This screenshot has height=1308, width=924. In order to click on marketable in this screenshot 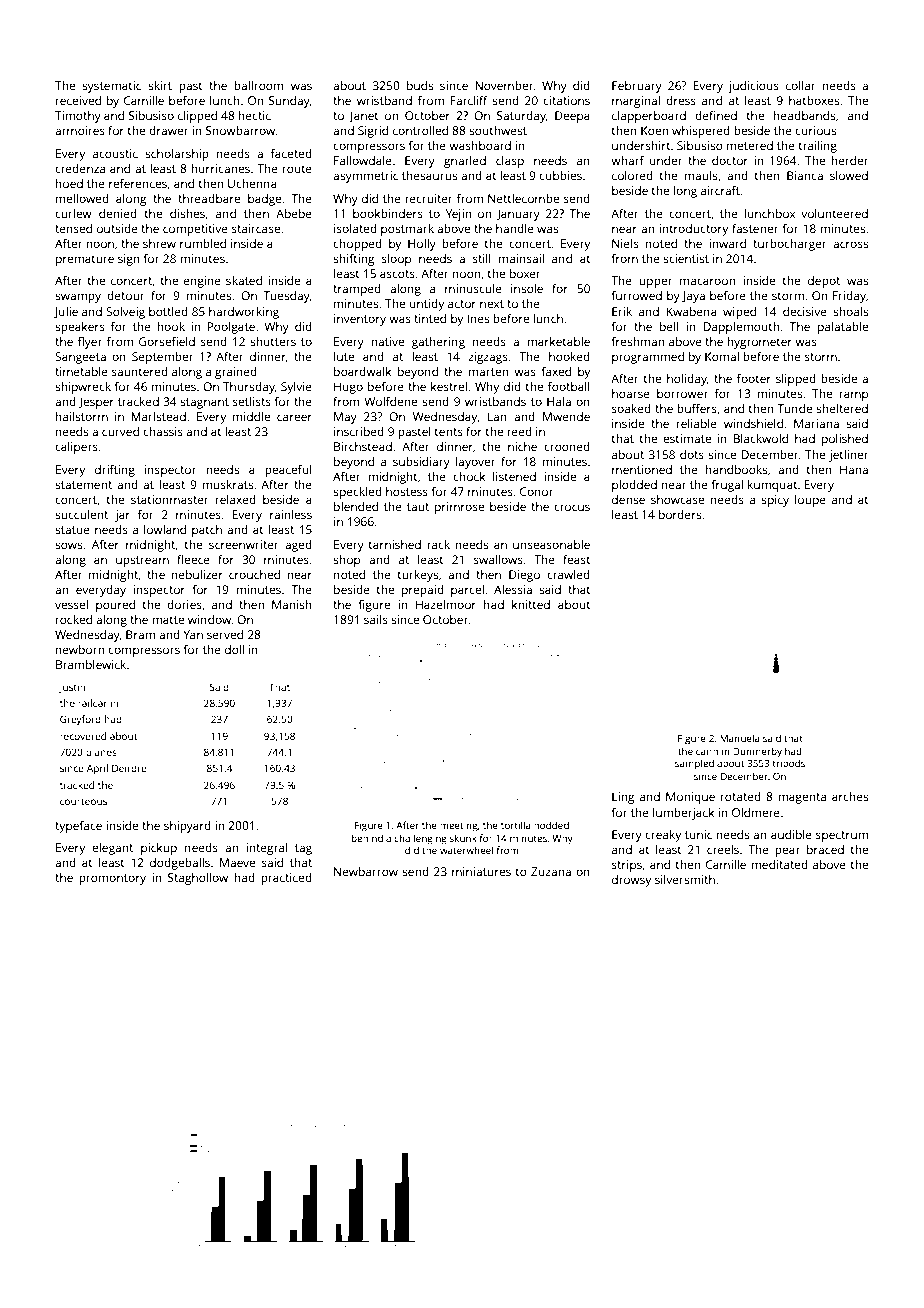, I will do `click(558, 341)`.
